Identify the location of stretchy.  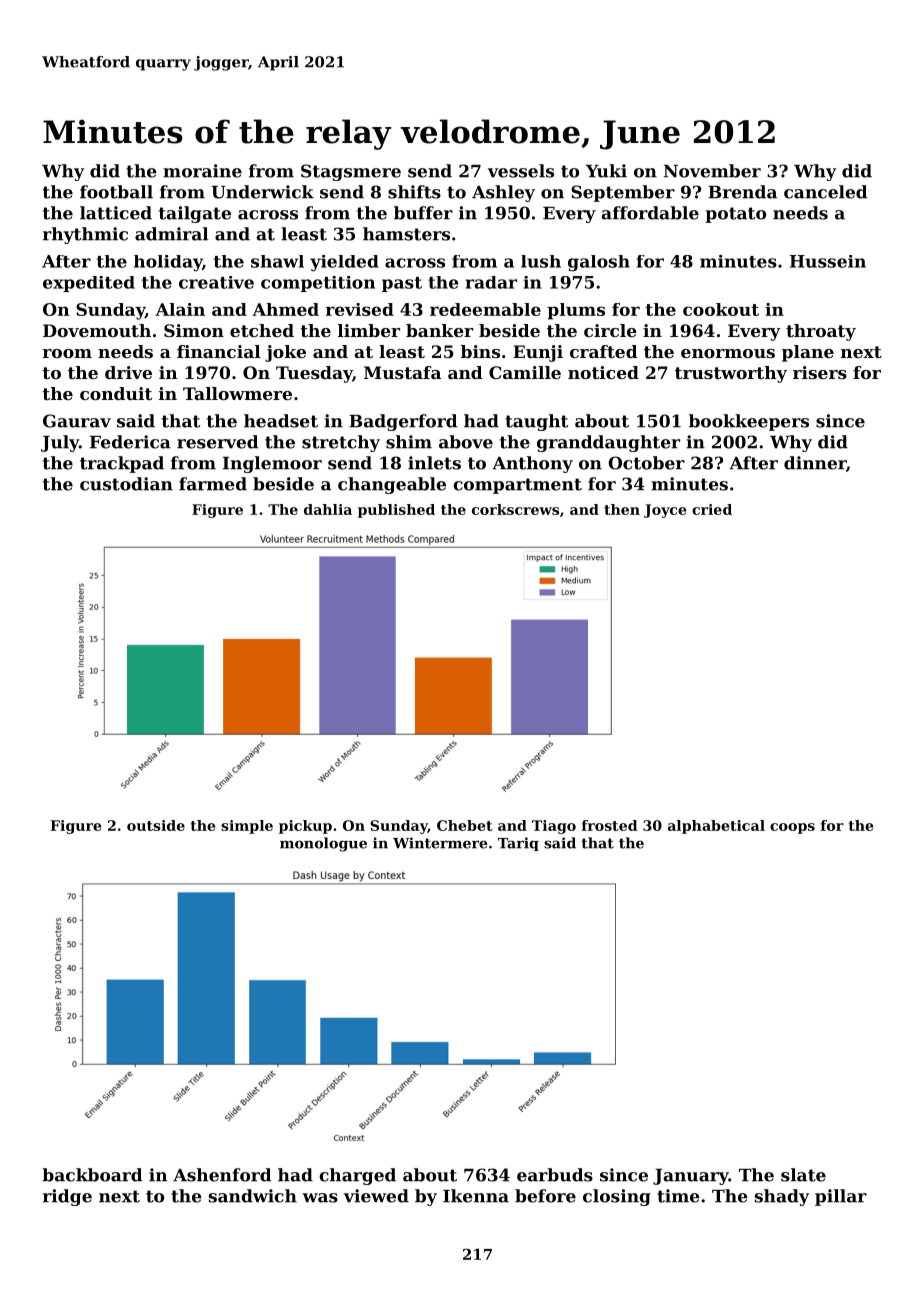
(341, 443).
